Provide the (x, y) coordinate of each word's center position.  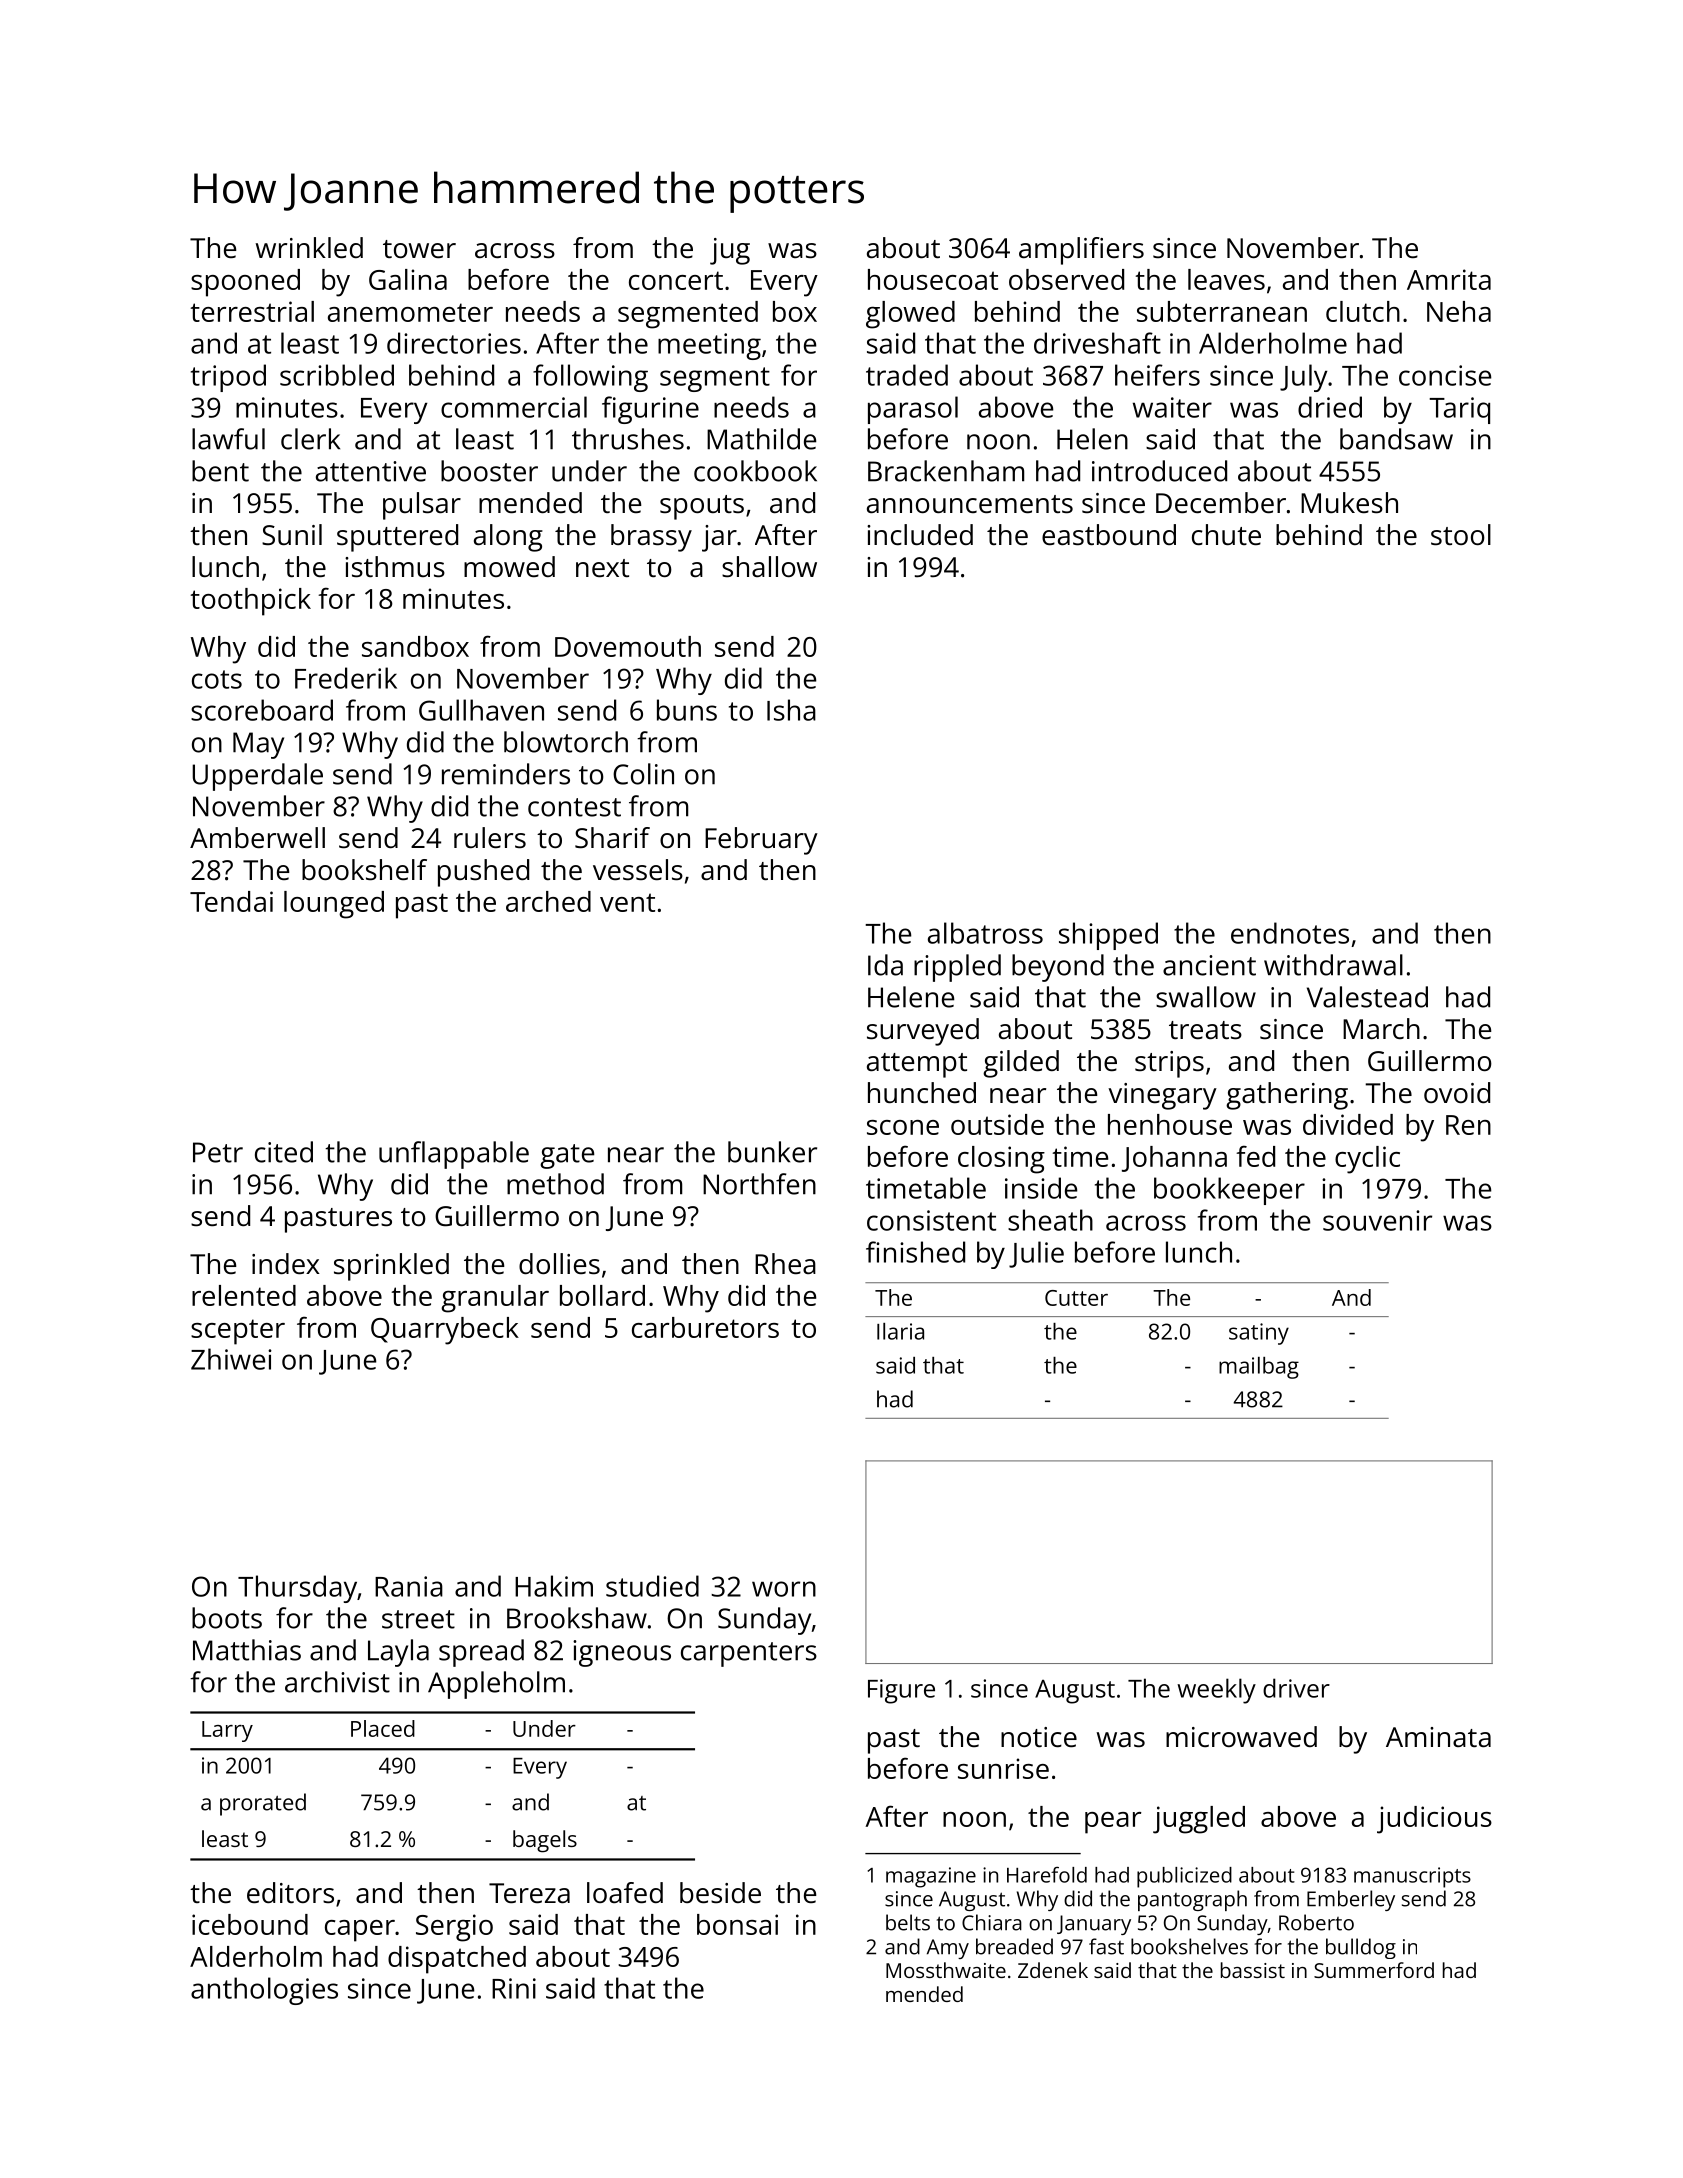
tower (419, 249)
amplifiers (1081, 251)
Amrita (1449, 279)
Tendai (231, 901)
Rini (514, 1988)
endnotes (1290, 933)
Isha (791, 710)
